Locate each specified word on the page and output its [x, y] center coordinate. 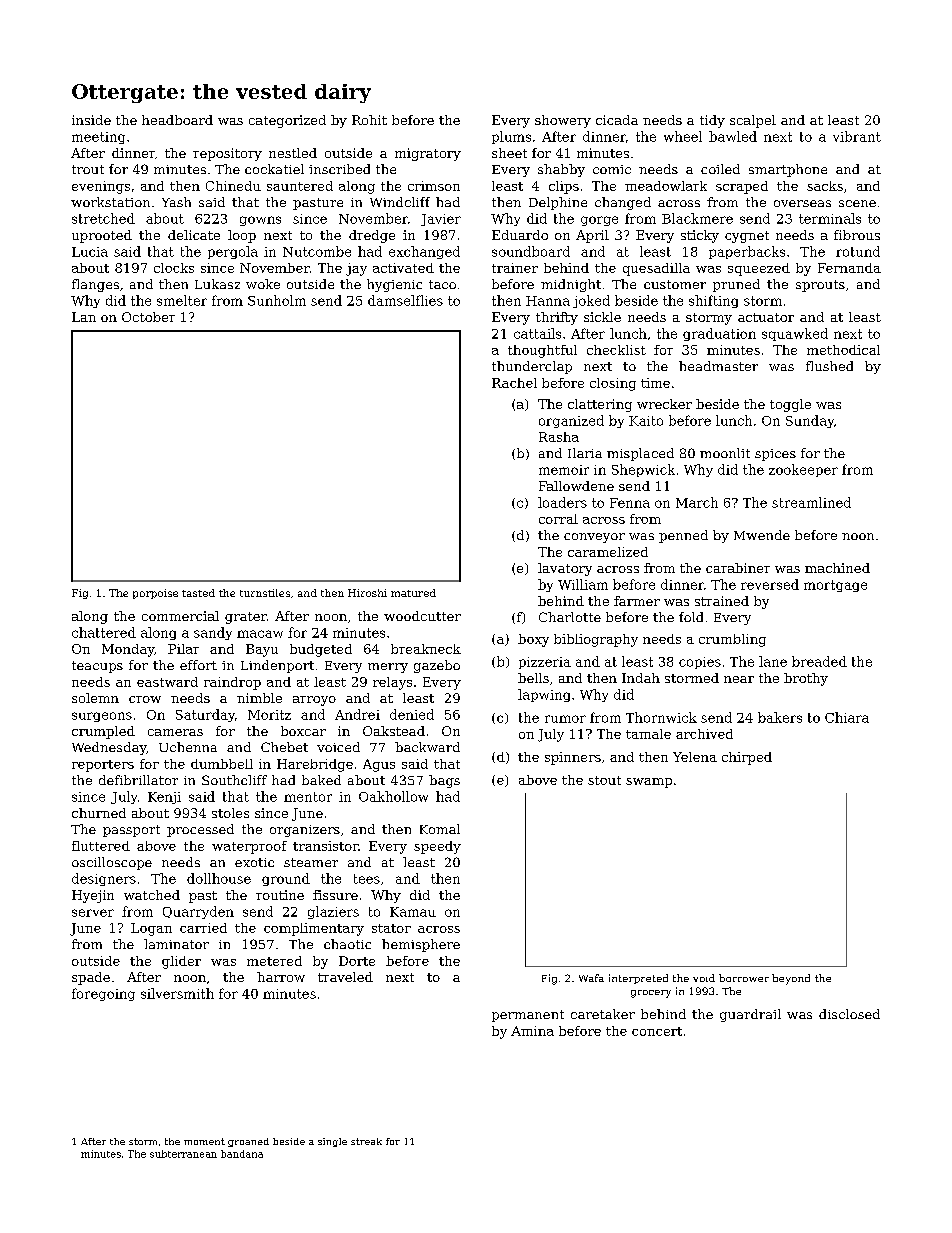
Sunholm [277, 300]
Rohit [369, 120]
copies [700, 663]
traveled [345, 977]
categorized [287, 121]
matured [413, 593]
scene [857, 203]
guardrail [750, 1015]
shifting [713, 301]
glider [181, 962]
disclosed [849, 1014]
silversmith [177, 993]
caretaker [603, 1014]
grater [246, 618]
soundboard [531, 251]
